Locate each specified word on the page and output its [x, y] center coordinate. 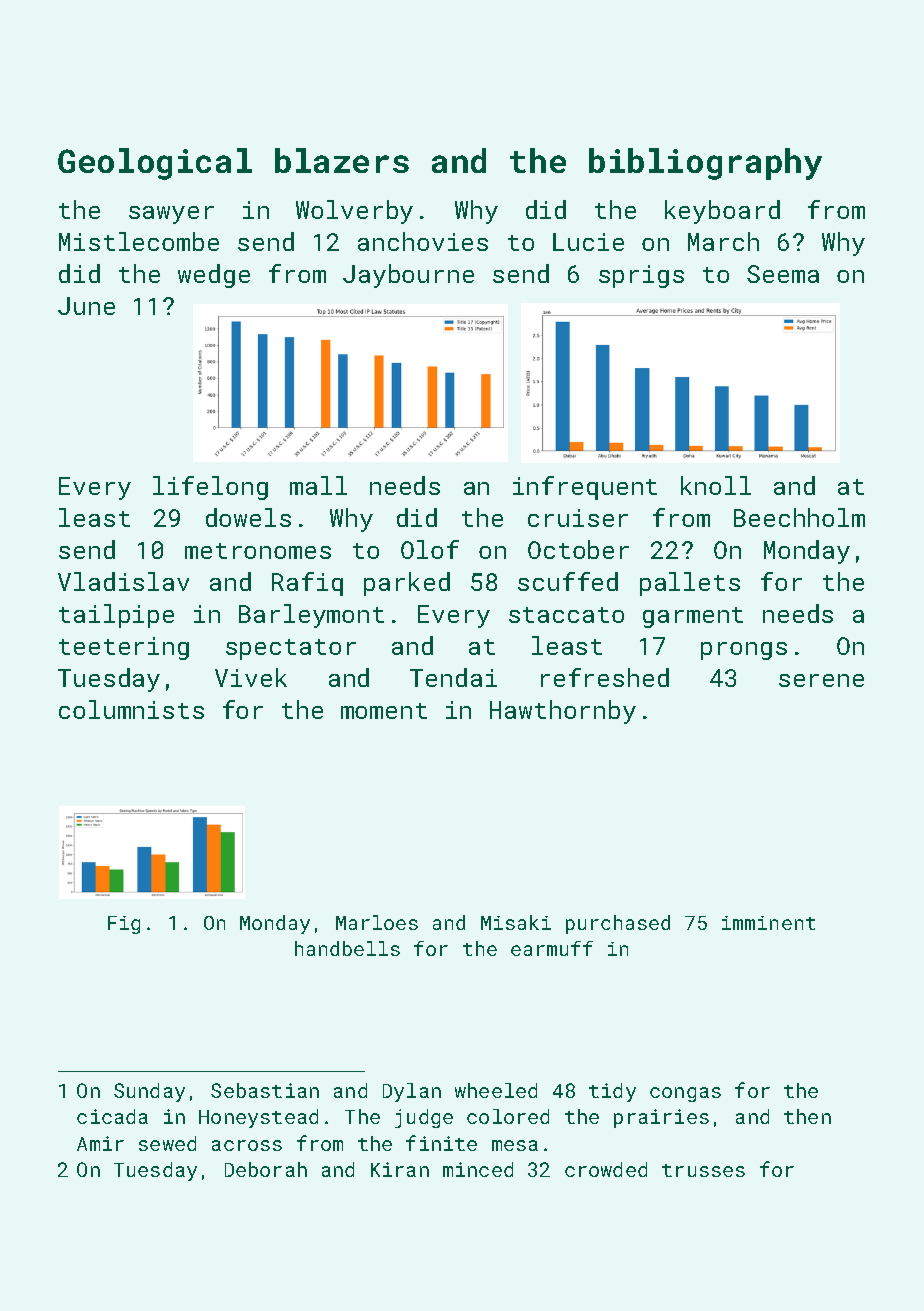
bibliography [705, 164]
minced [478, 1169]
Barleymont [311, 616]
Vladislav [123, 581]
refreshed [605, 677]
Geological [155, 164]
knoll [716, 485]
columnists [131, 709]
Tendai [453, 677]
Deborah [266, 1169]
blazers [342, 160]
